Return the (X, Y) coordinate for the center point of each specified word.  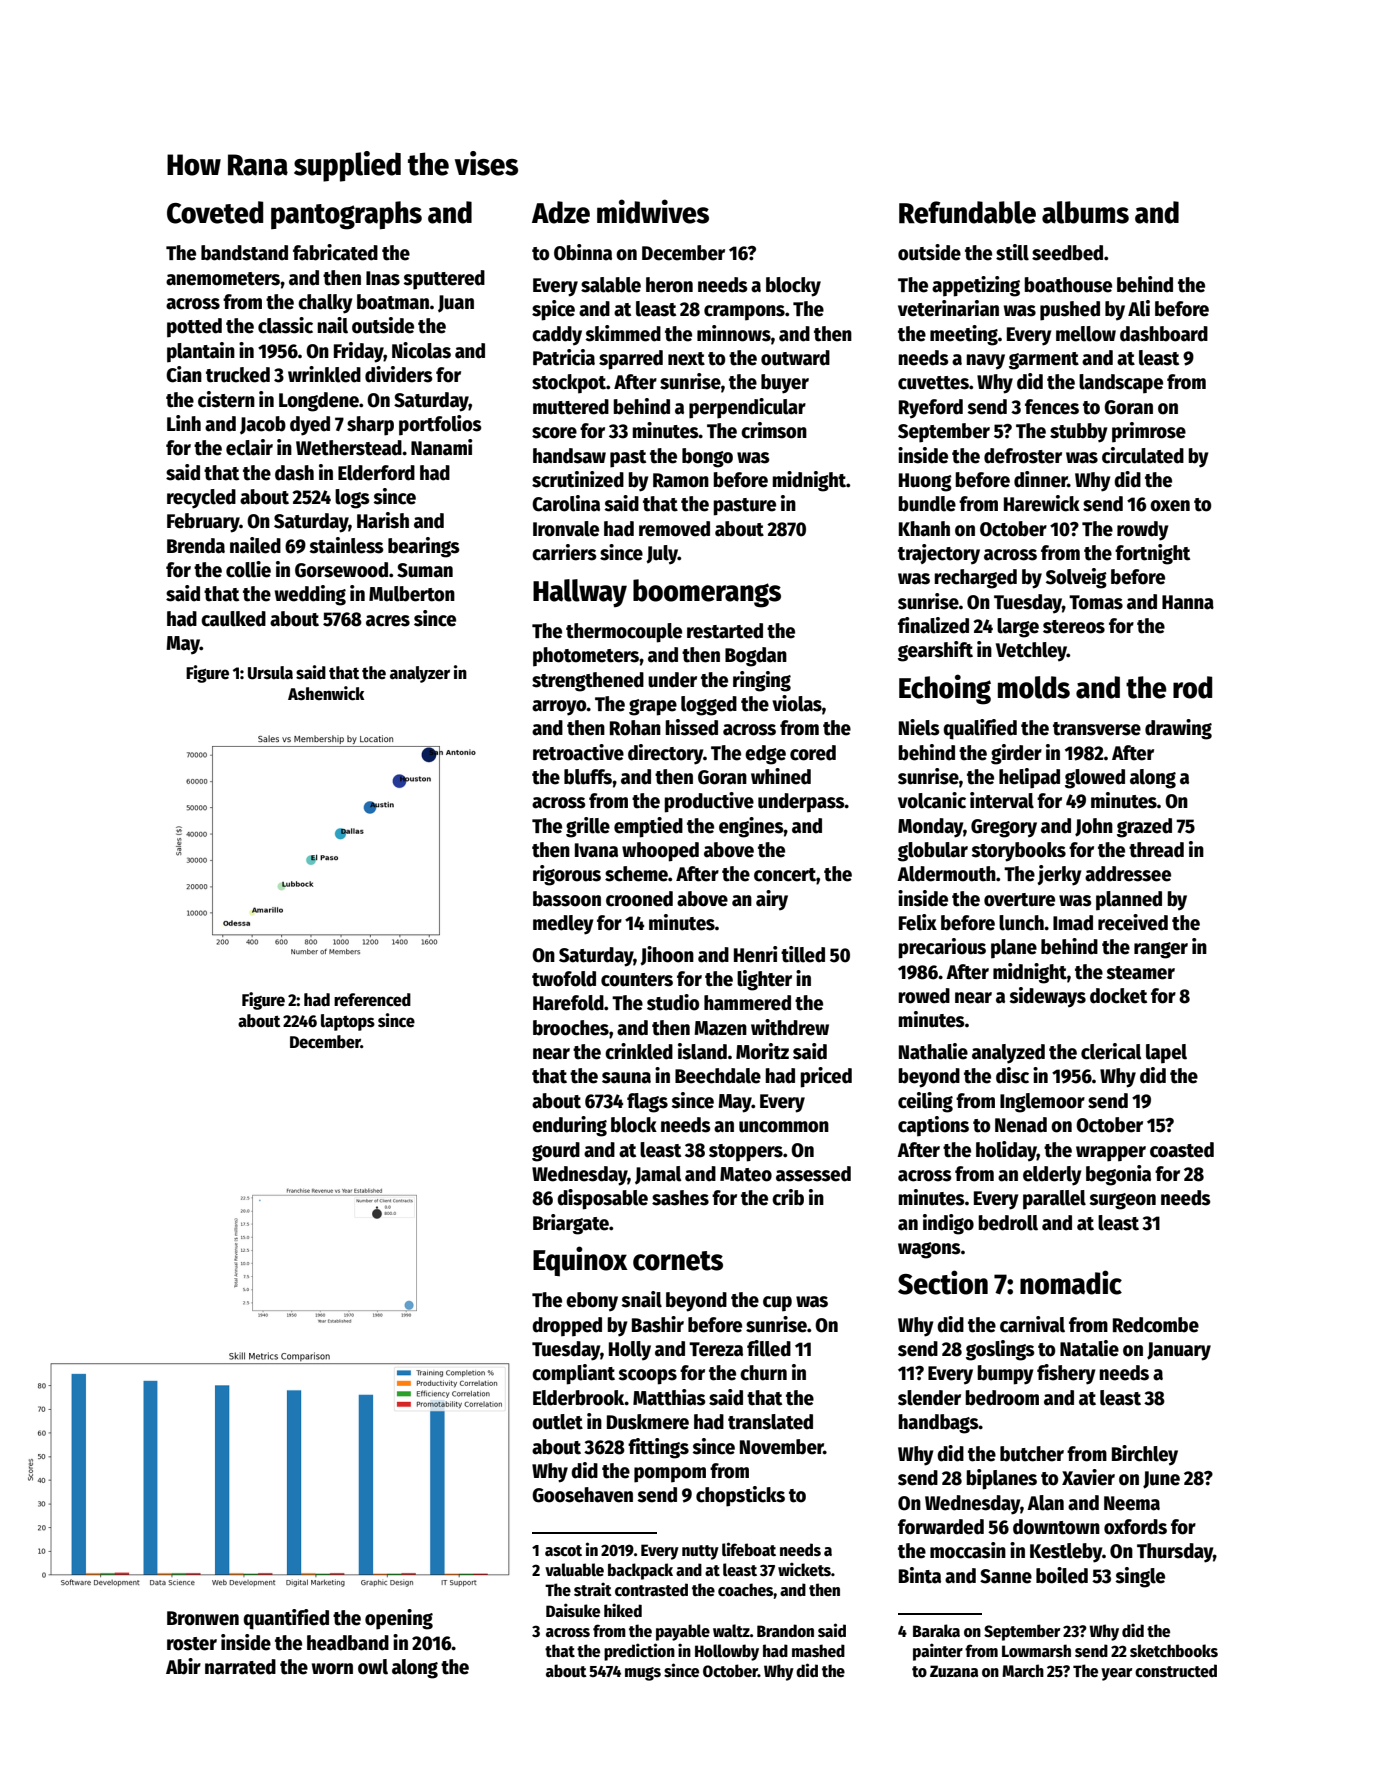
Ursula (270, 673)
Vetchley (1031, 652)
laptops (348, 1022)
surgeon (1122, 1201)
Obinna (583, 252)
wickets (804, 1569)
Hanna (1188, 602)
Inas (383, 278)
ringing (762, 681)
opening (399, 1619)
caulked (233, 619)
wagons (929, 1250)
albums (1085, 212)
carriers (564, 552)
